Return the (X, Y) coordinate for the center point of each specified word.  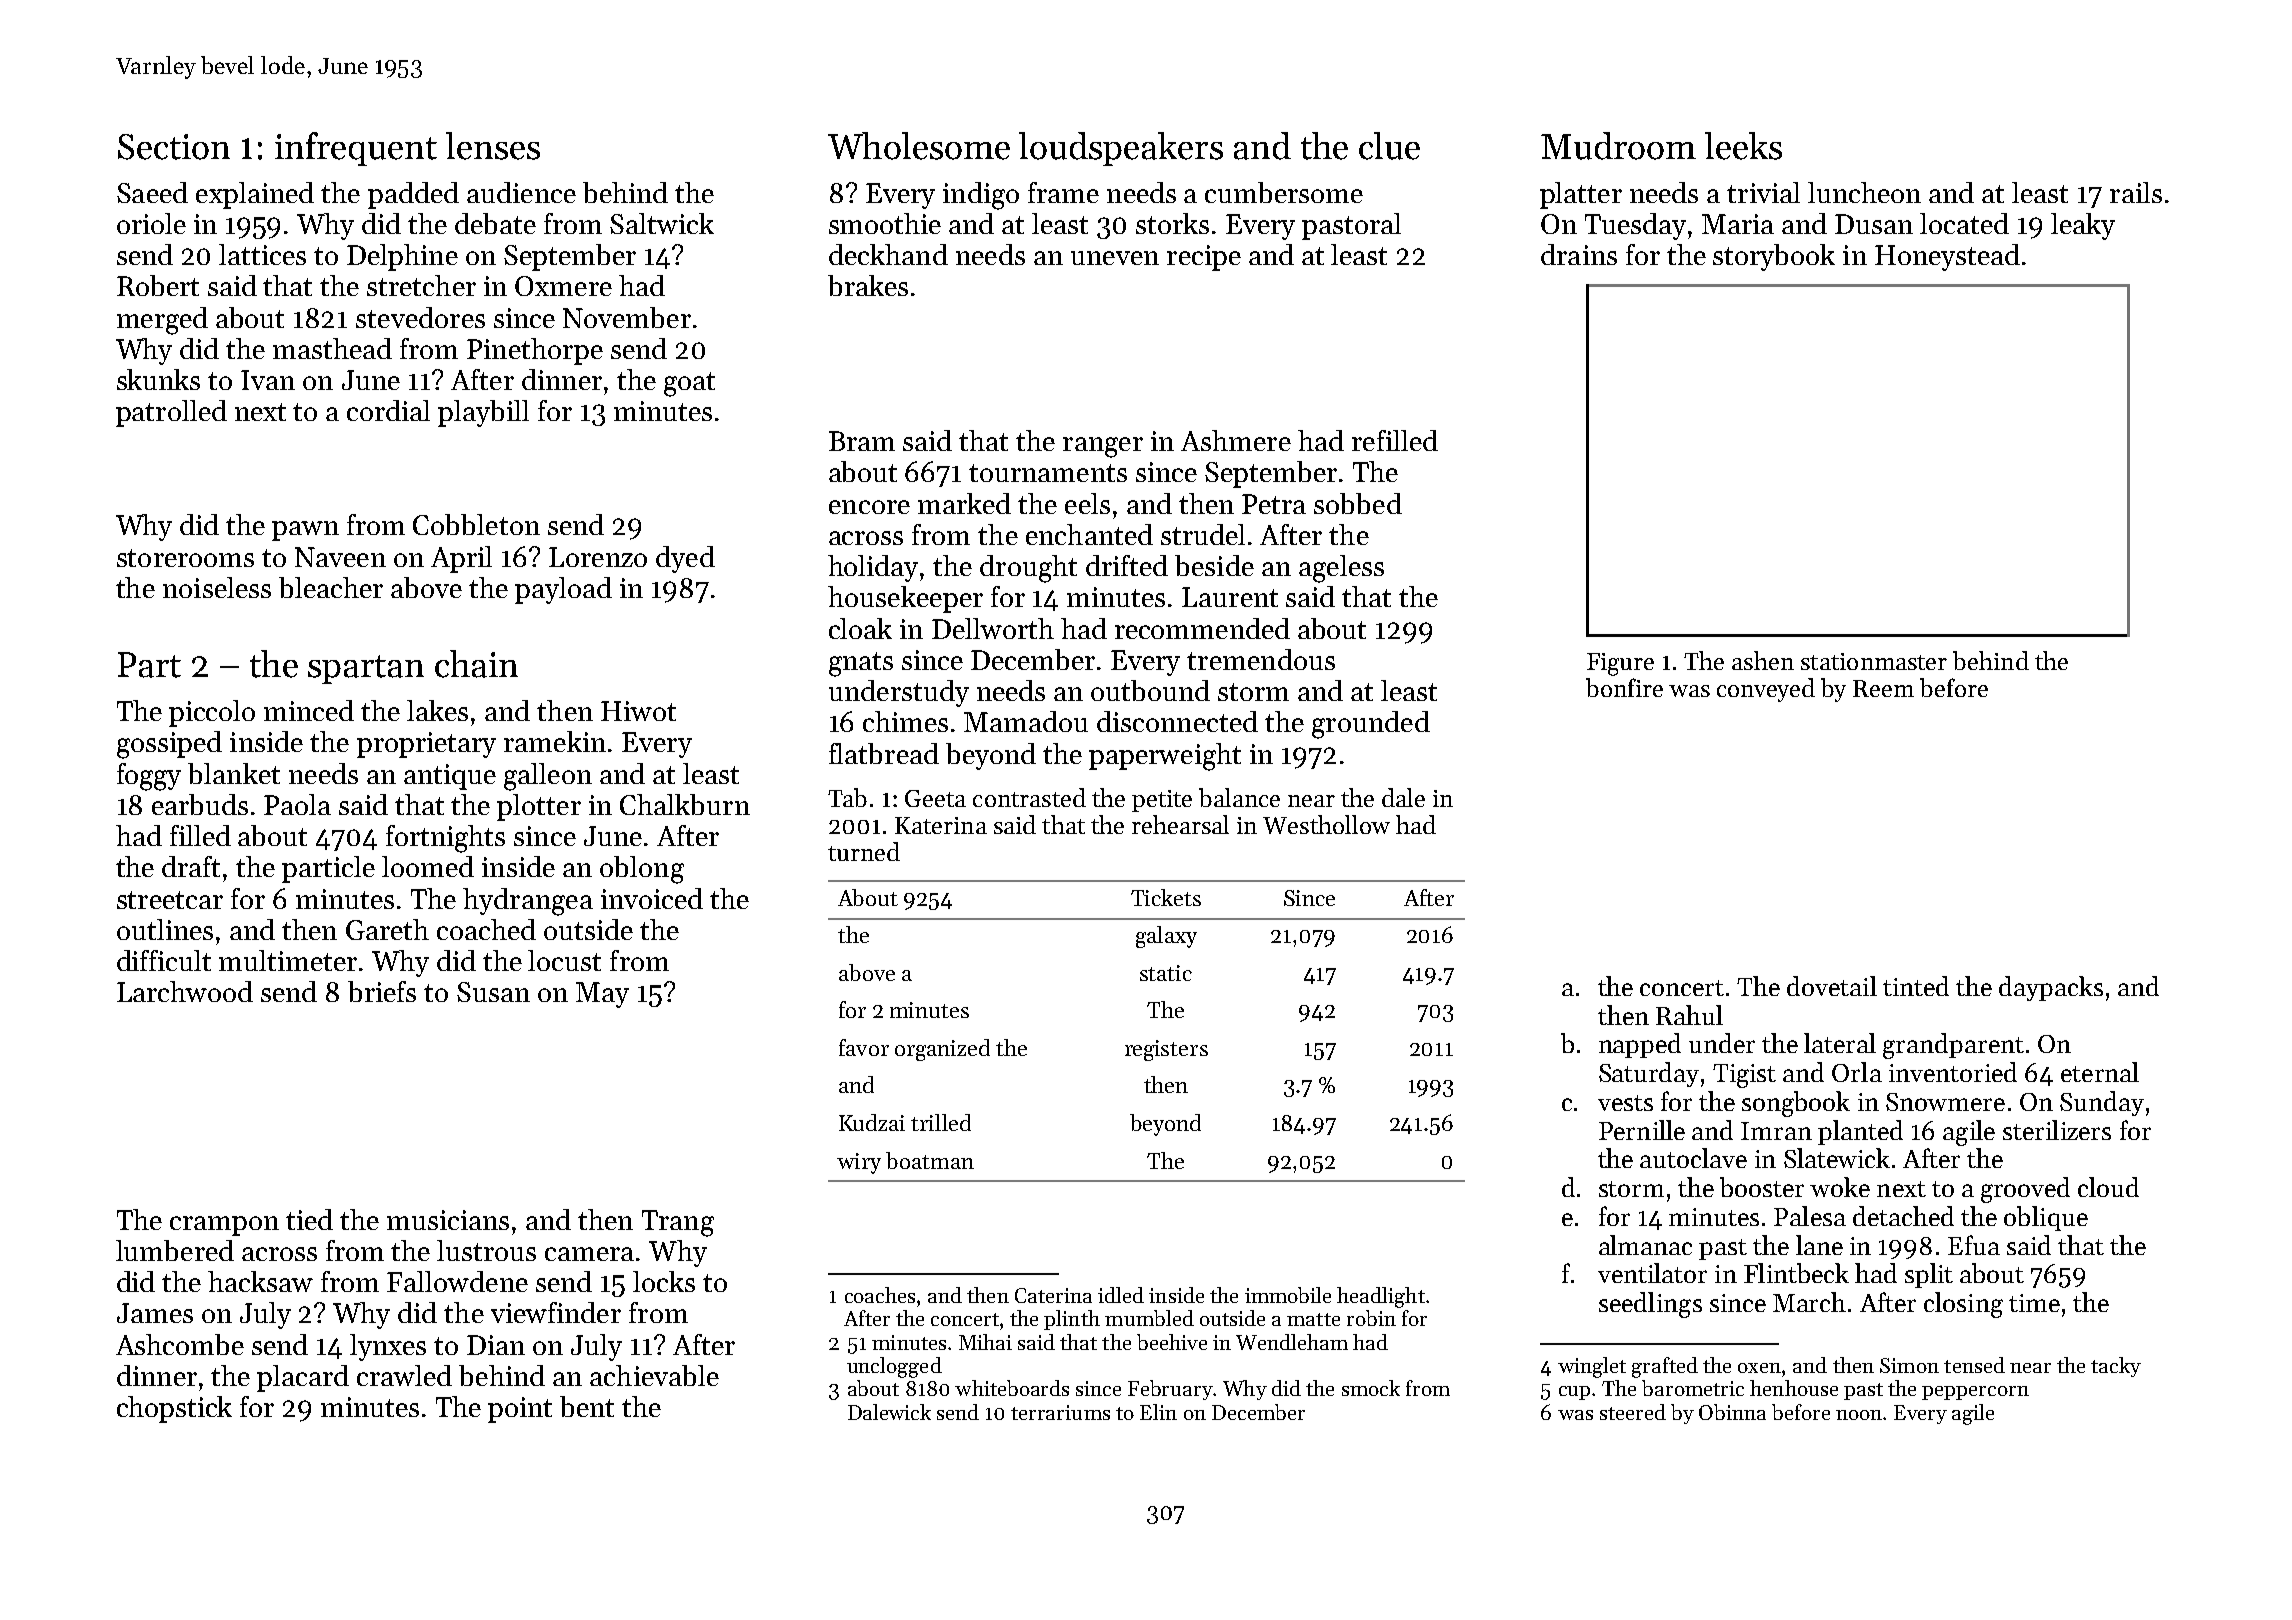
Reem (1883, 688)
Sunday (2102, 1103)
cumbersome (1284, 192)
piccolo (212, 713)
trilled (941, 1122)
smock (1371, 1388)
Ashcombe (180, 1344)
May (602, 995)
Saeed (152, 192)
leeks (1743, 146)
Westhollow (1326, 824)
